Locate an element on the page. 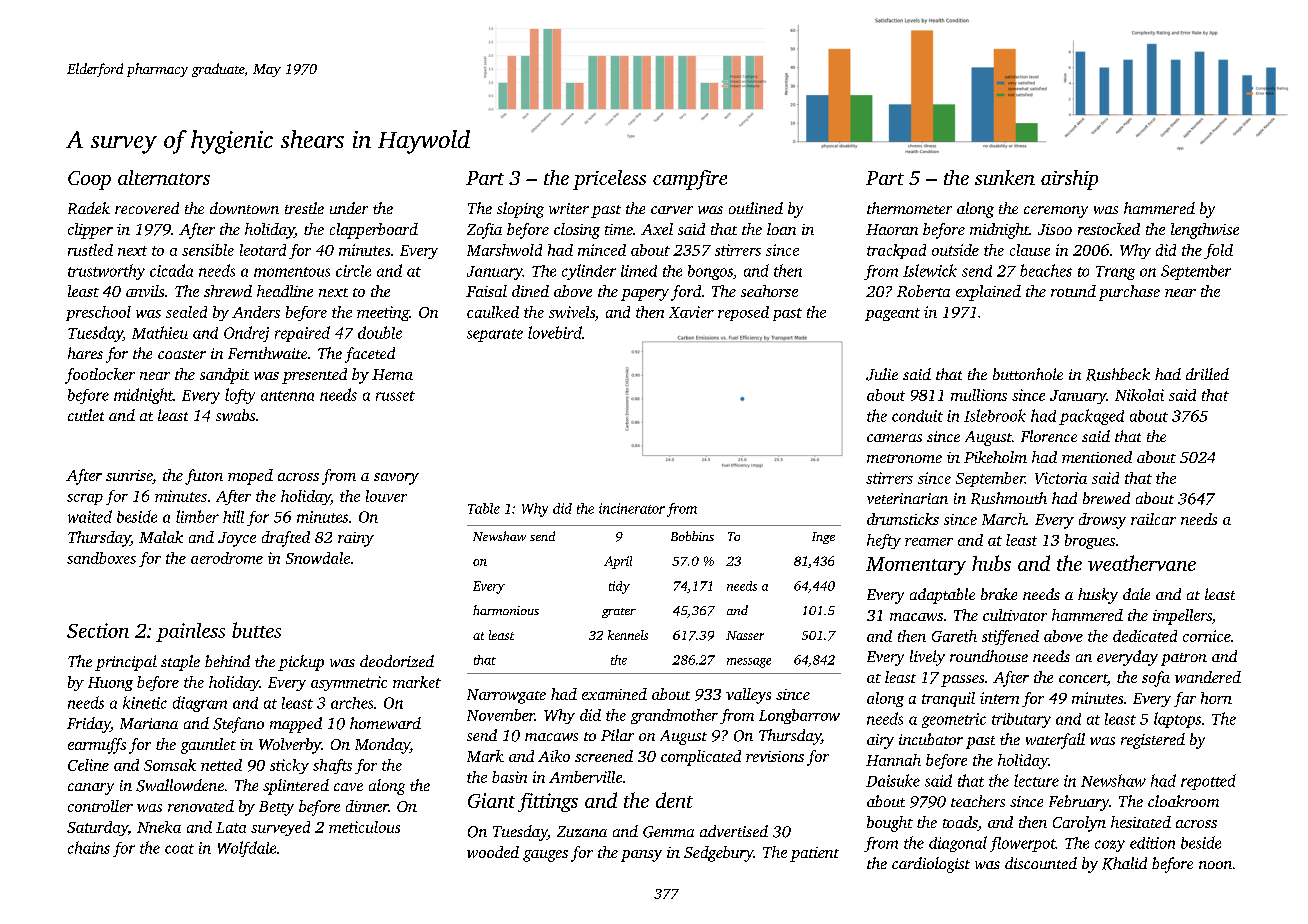  valleys is located at coordinates (748, 696).
